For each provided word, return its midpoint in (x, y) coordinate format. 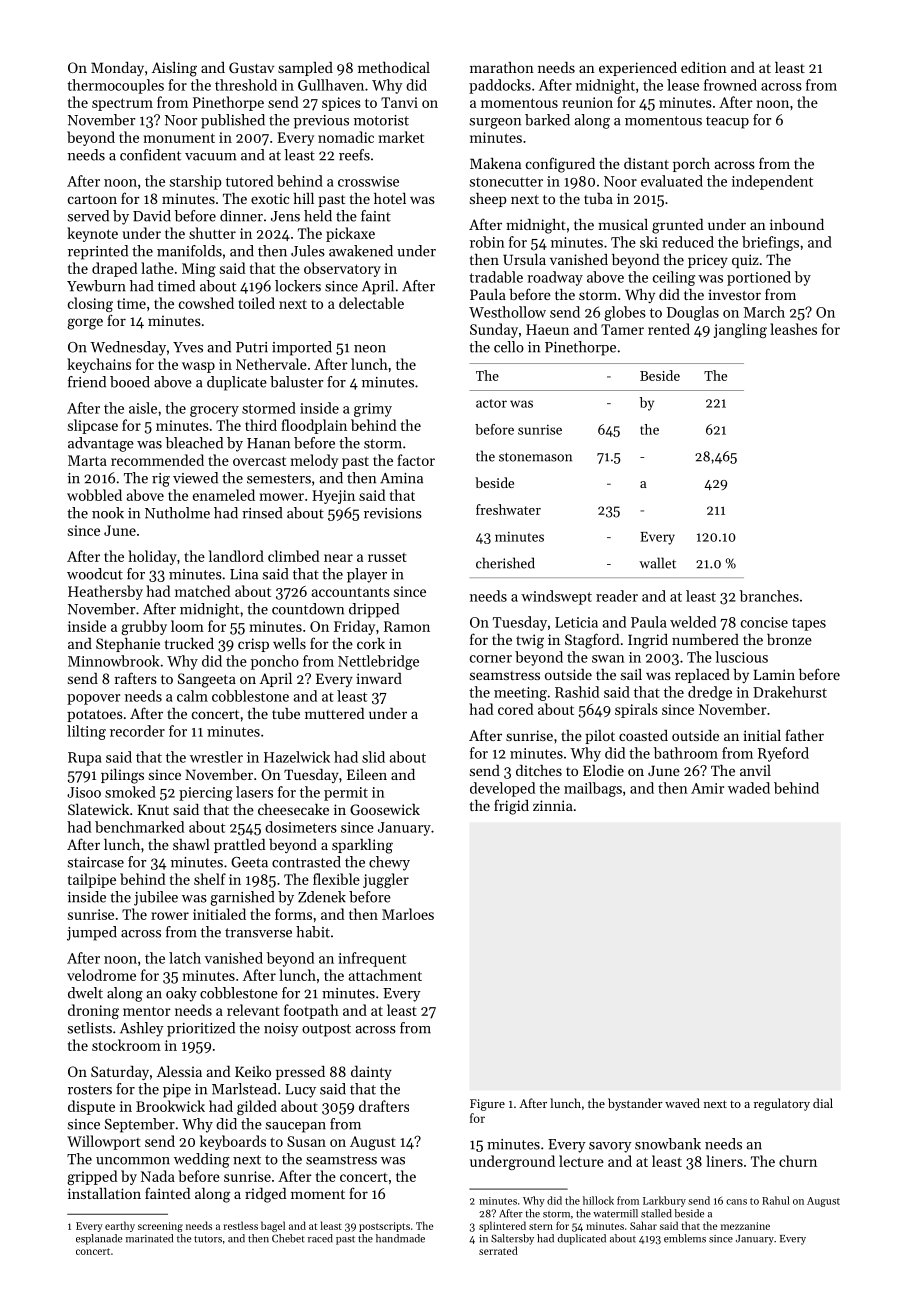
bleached (194, 443)
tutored (249, 181)
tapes (809, 624)
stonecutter (506, 182)
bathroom (685, 753)
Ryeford (783, 754)
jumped (92, 933)
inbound (797, 224)
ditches (539, 770)
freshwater (508, 509)
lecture (581, 1161)
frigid (511, 807)
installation (104, 1193)
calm (192, 696)
